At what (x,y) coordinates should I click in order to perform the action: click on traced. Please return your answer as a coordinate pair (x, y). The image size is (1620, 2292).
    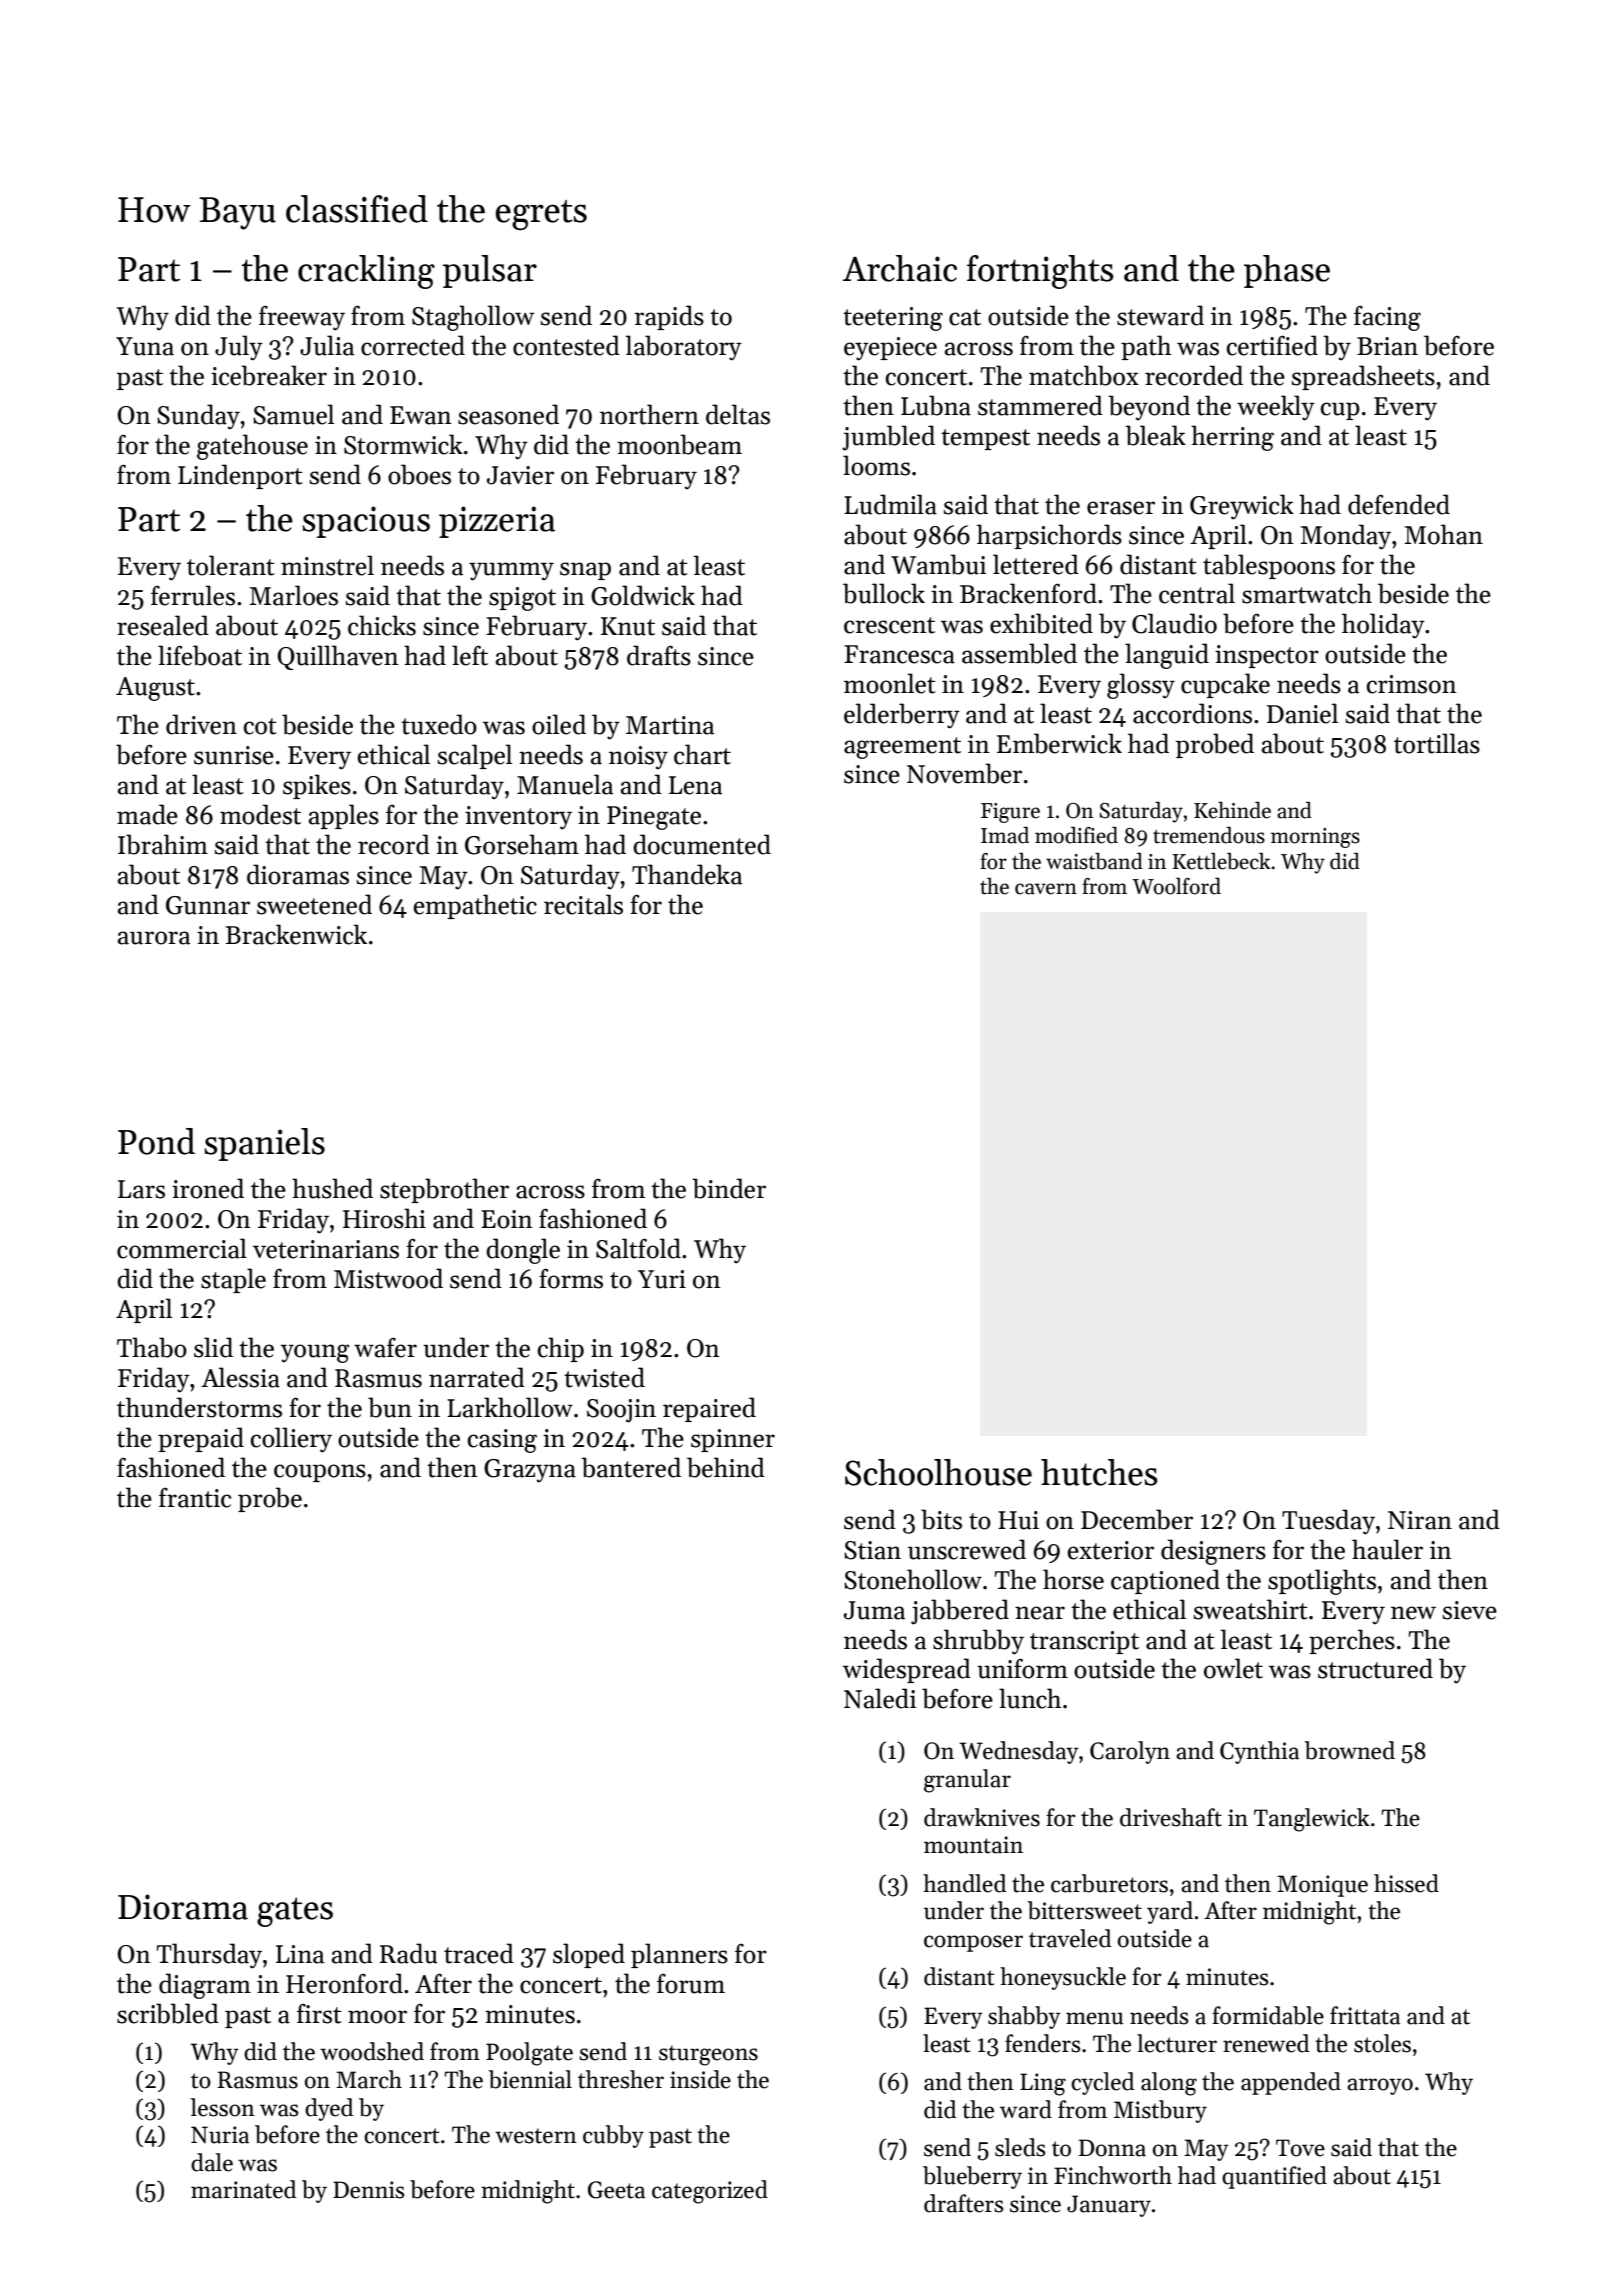
    Looking at the image, I should click on (479, 1953).
